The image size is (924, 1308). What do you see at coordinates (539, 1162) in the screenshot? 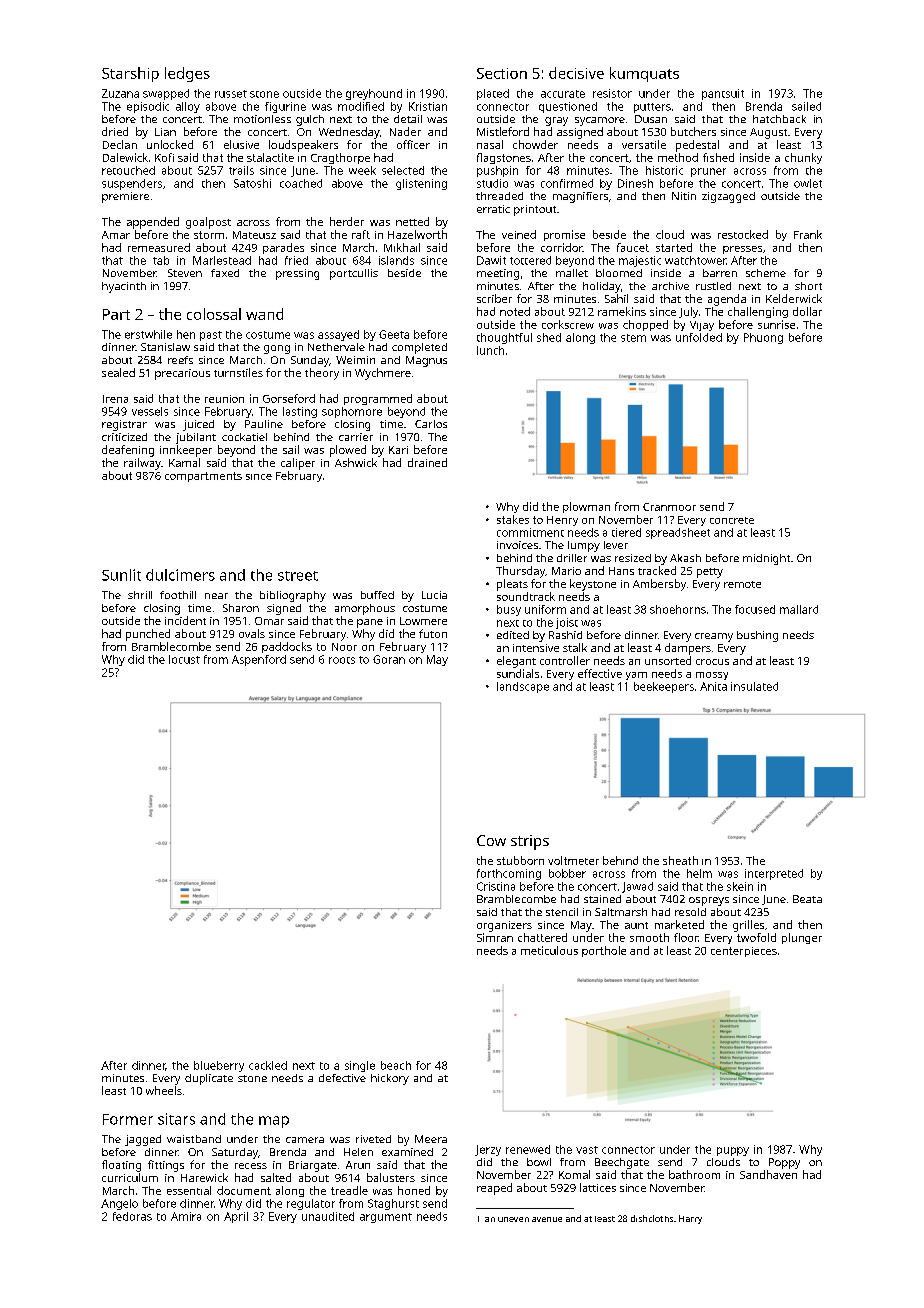
I see `bowl` at bounding box center [539, 1162].
